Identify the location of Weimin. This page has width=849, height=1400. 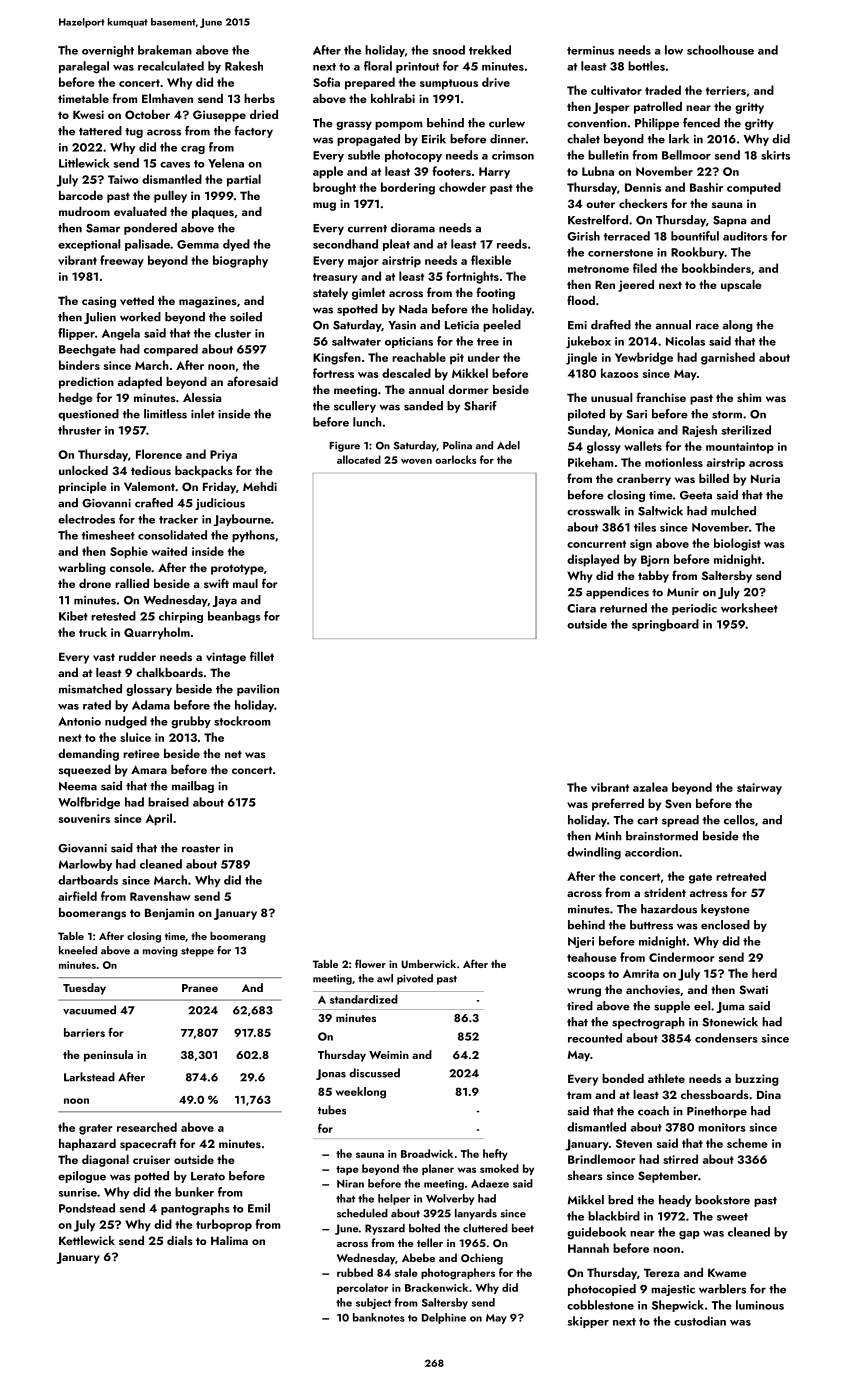
(389, 1055).
